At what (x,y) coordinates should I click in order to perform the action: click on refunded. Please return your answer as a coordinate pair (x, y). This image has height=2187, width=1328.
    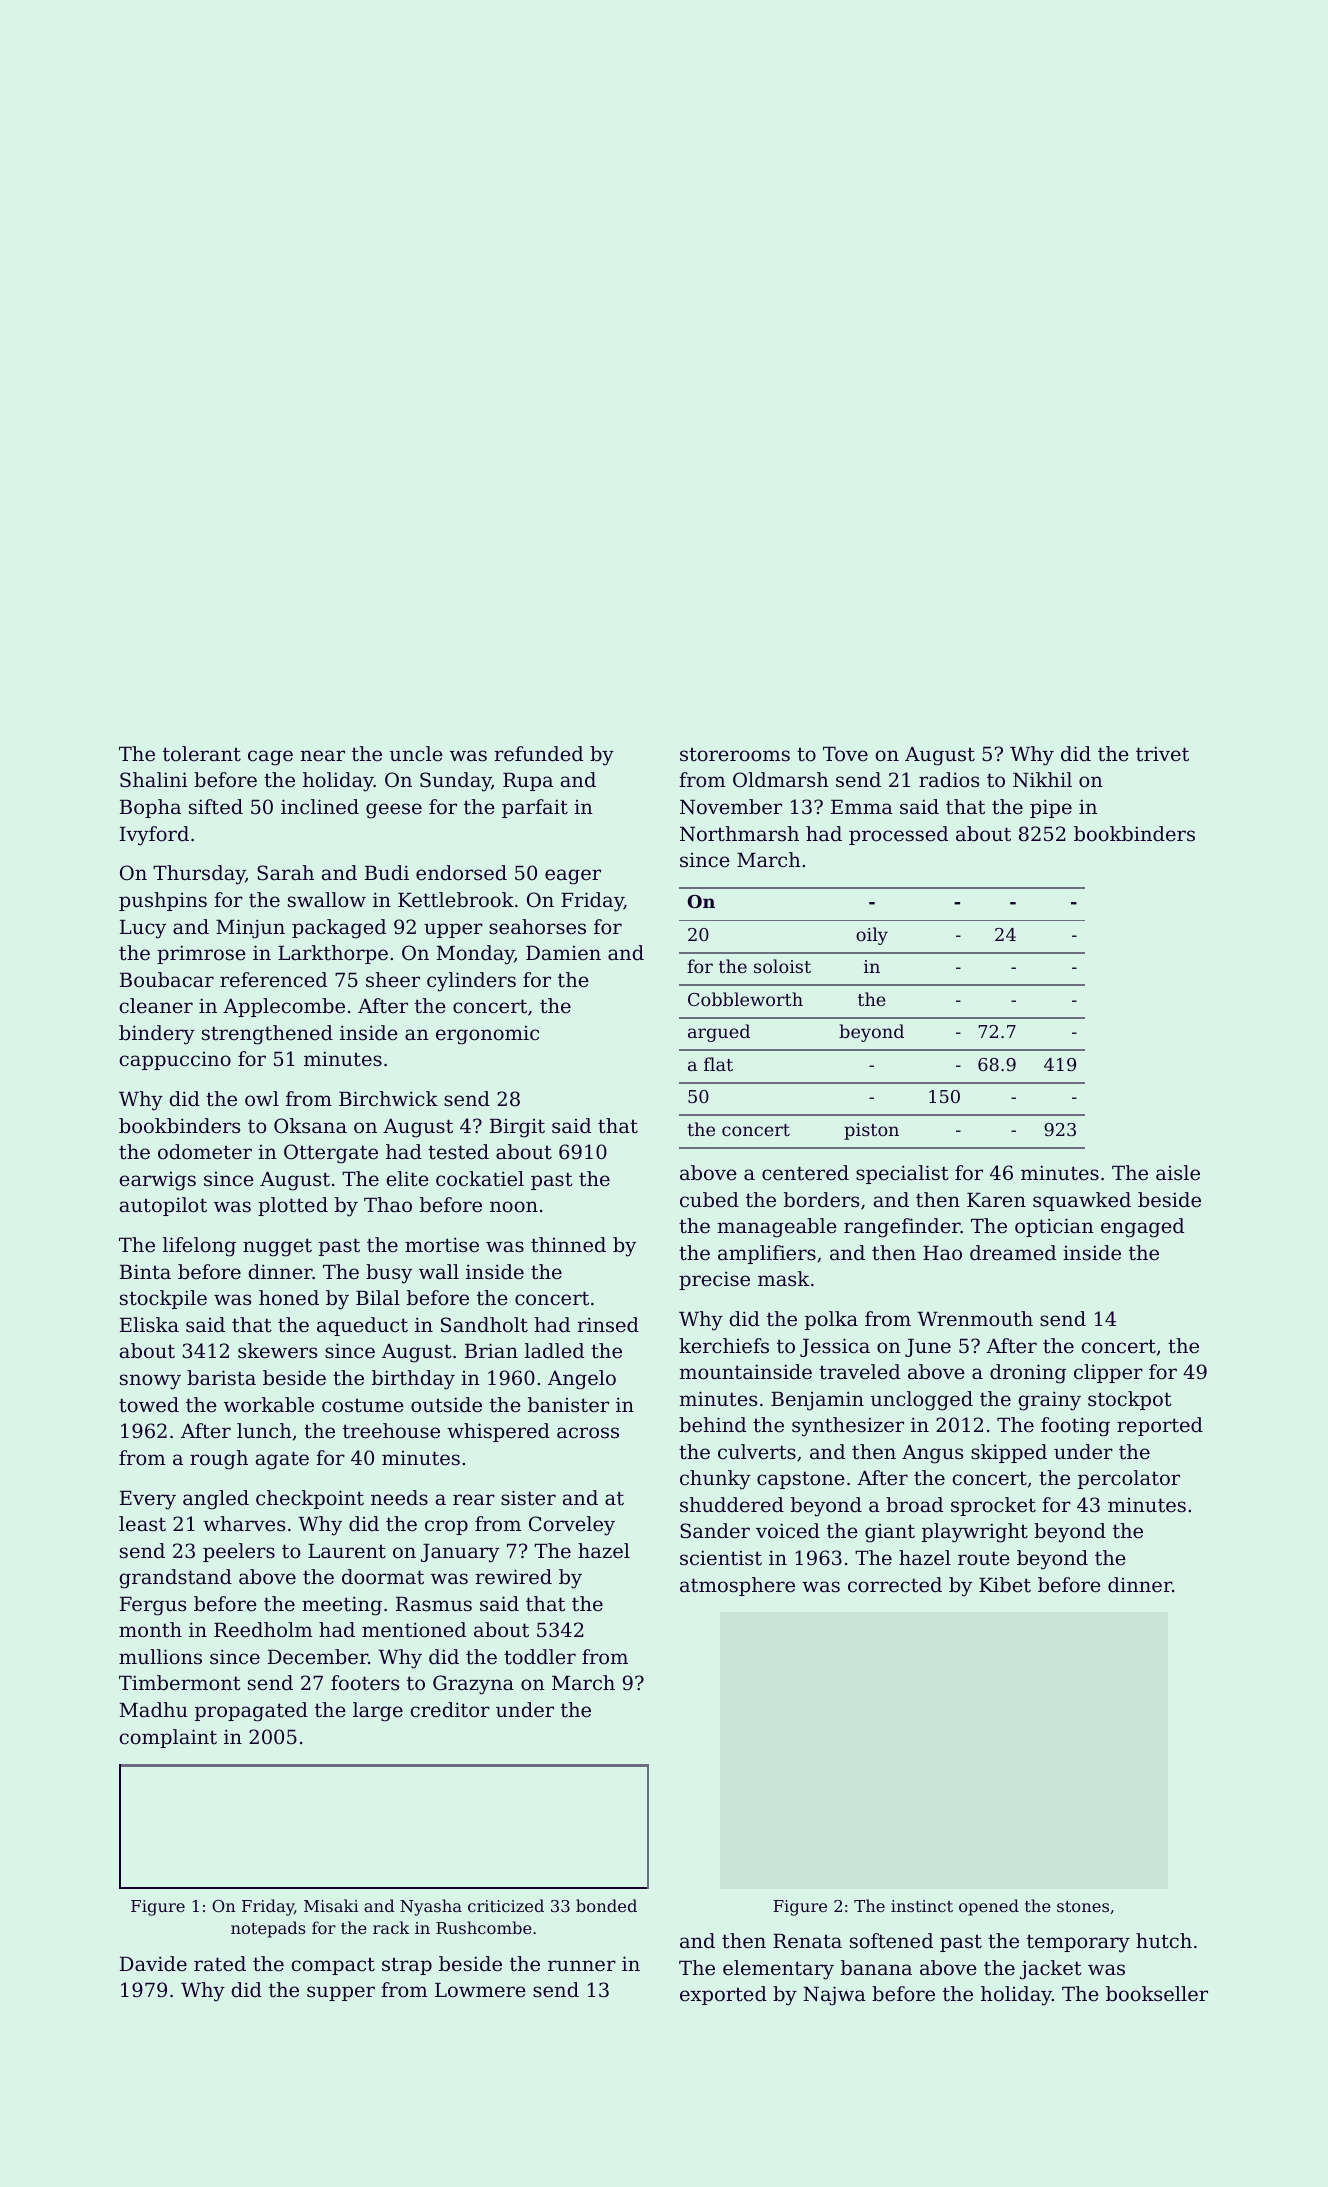
    Looking at the image, I should click on (538, 754).
